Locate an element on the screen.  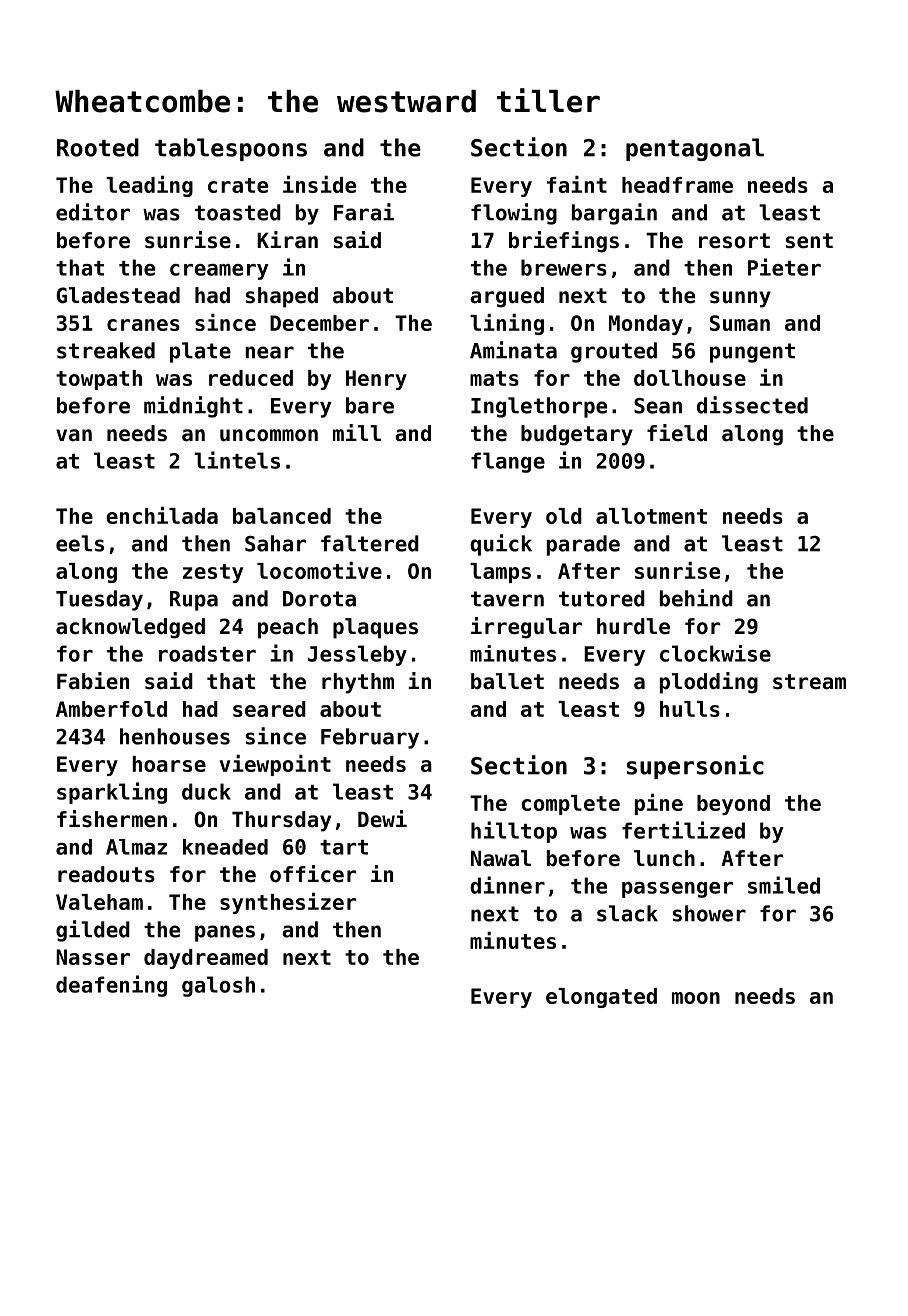
dinner is located at coordinates (507, 885).
